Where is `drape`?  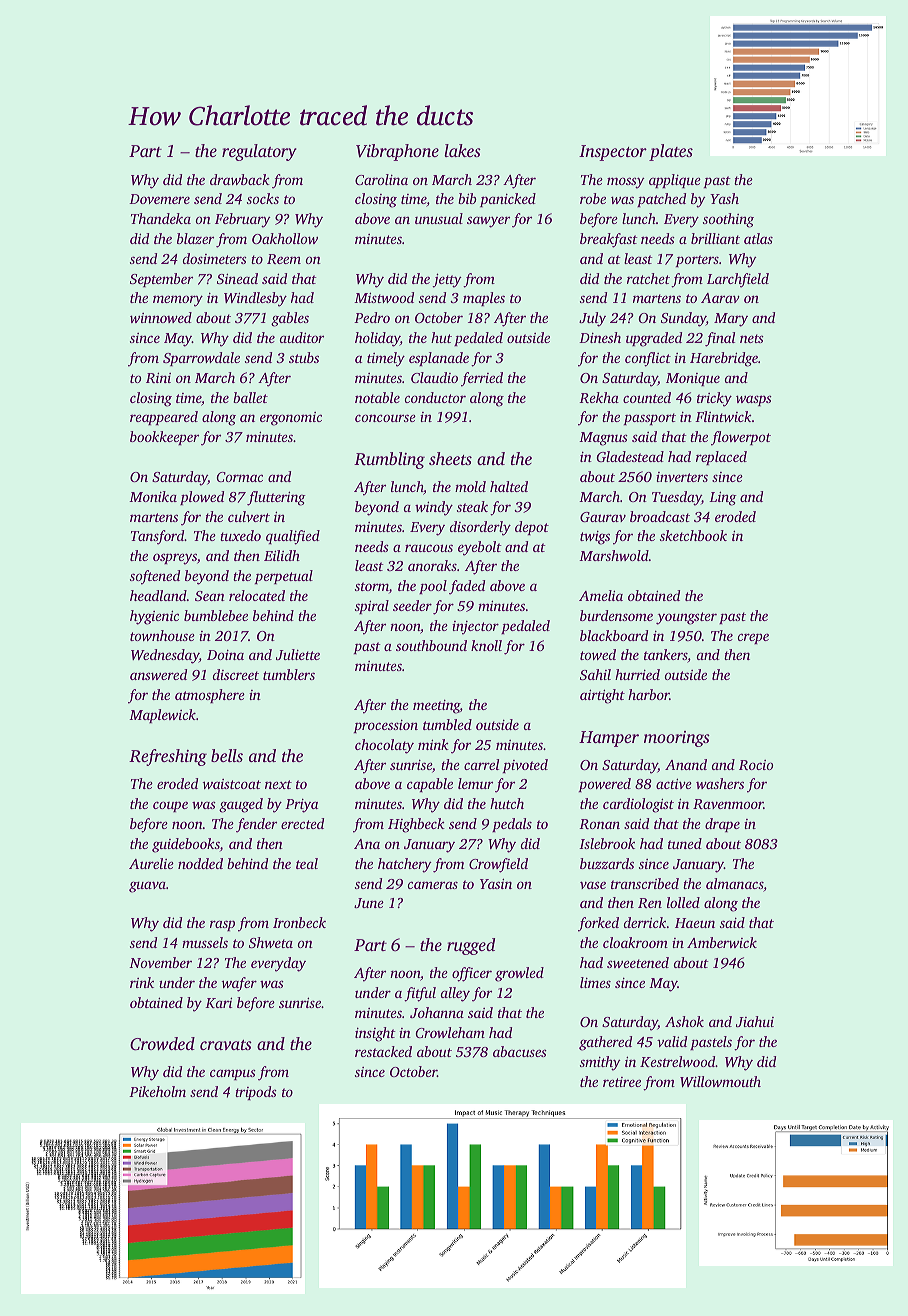
drape is located at coordinates (722, 825).
